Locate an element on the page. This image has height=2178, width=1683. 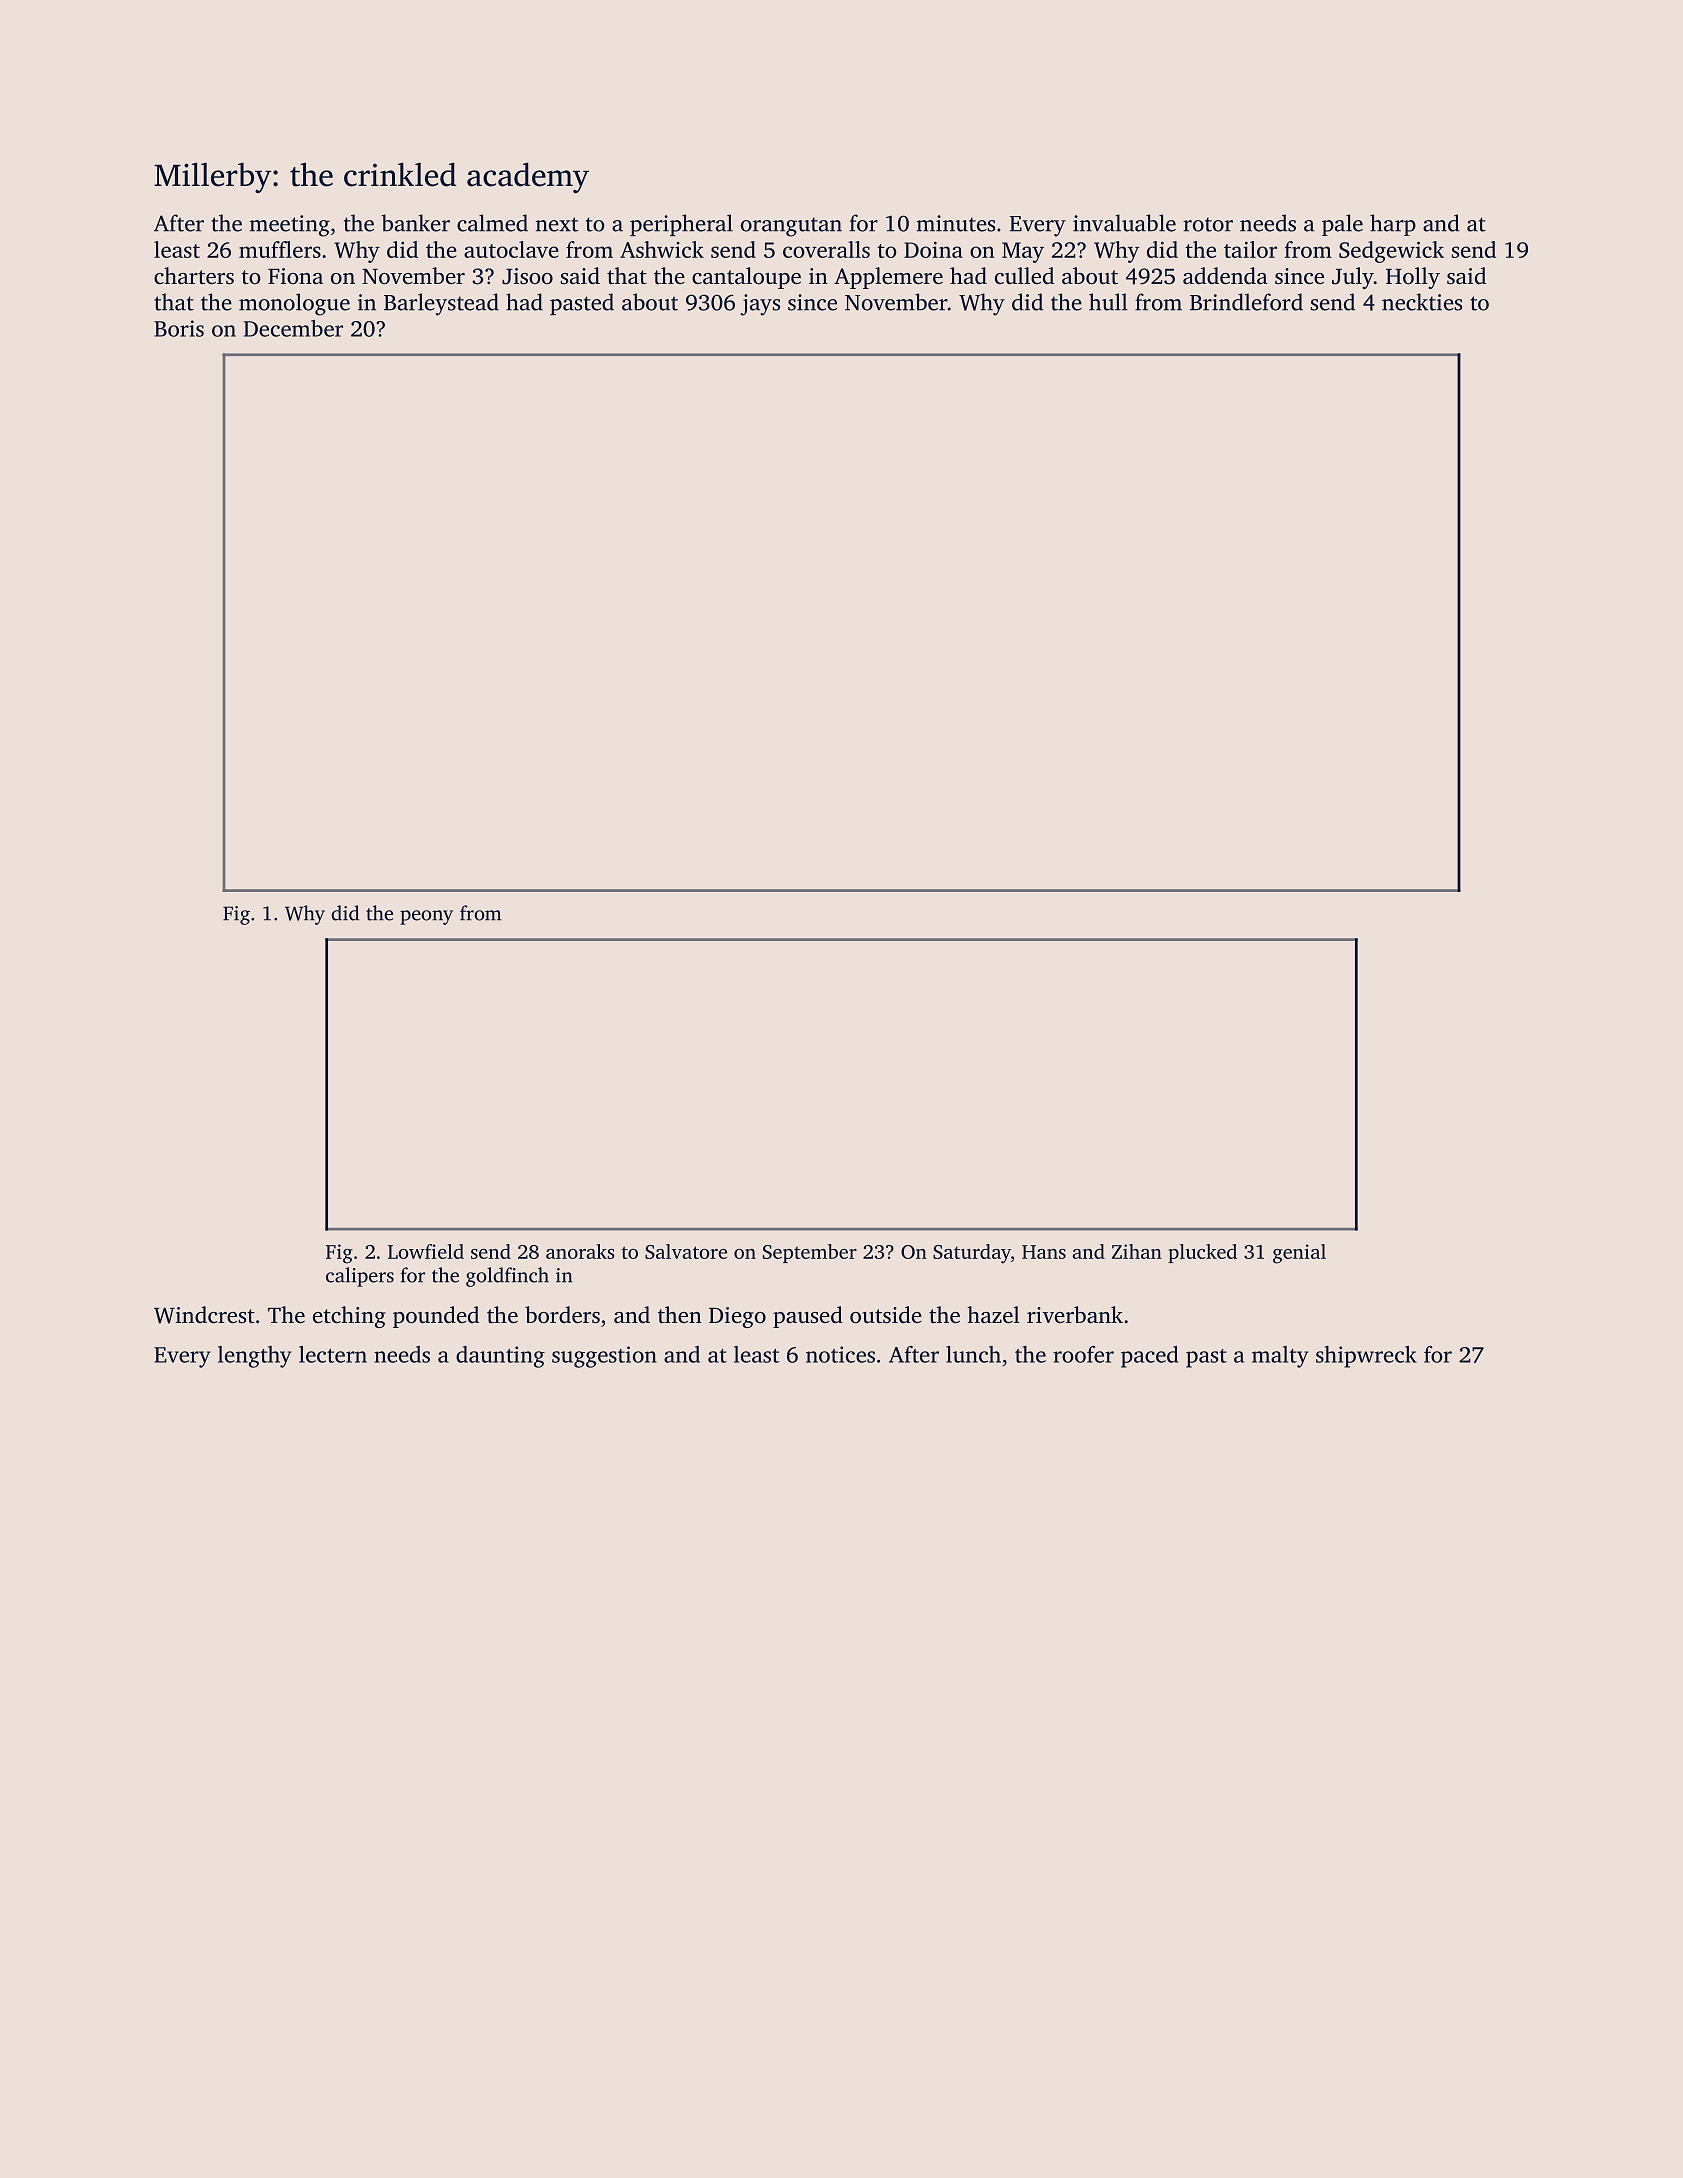
neckties is located at coordinates (1422, 302).
